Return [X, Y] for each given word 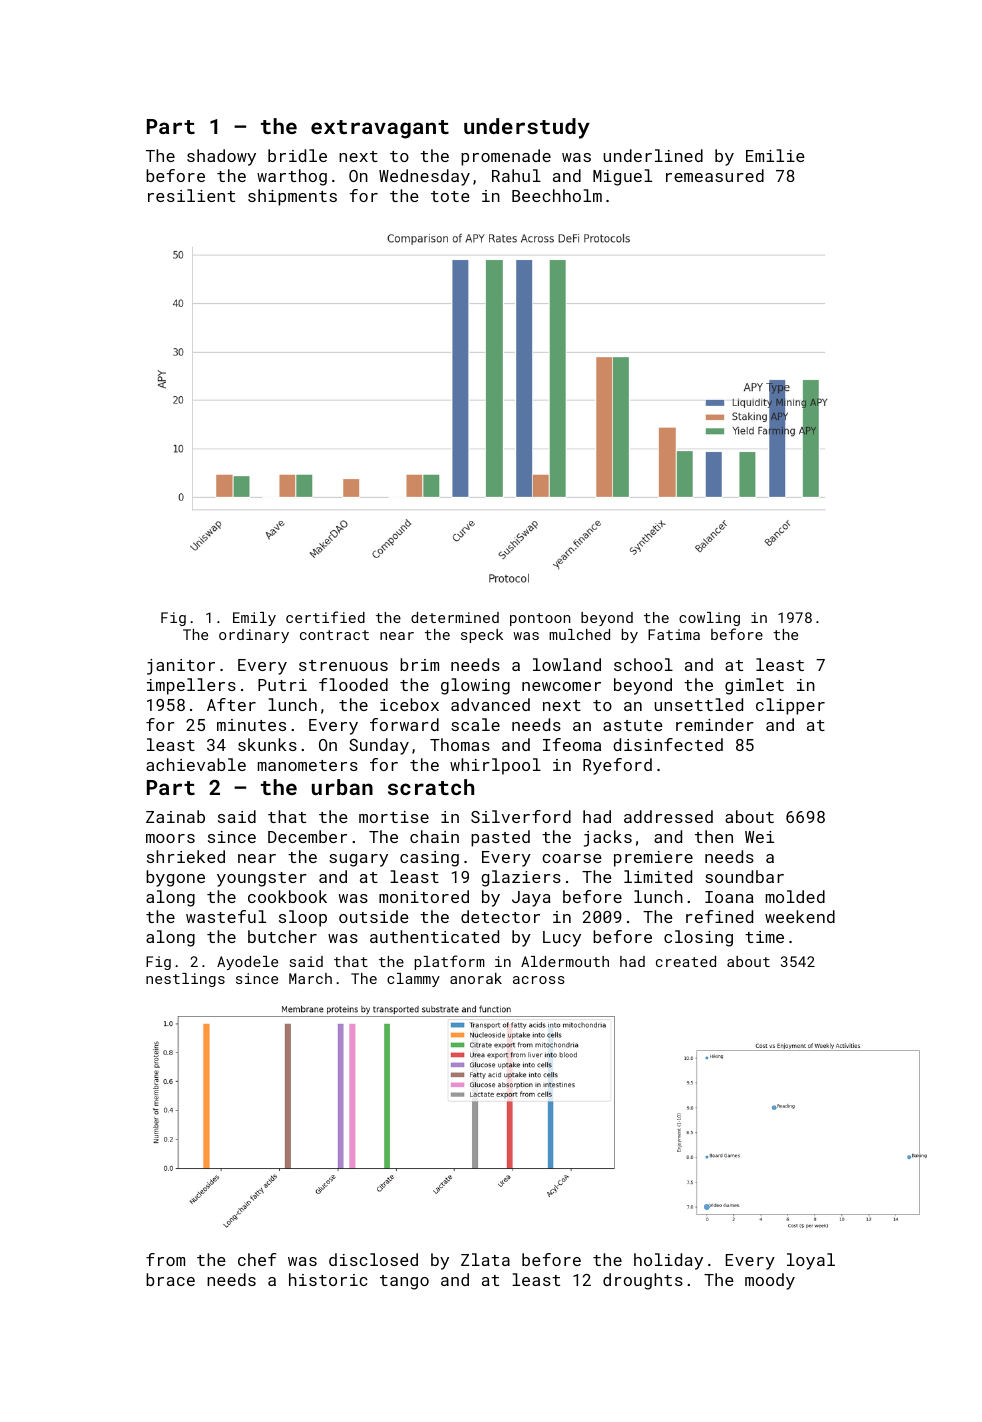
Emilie [775, 155]
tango [404, 1282]
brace [170, 1279]
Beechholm [557, 195]
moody [770, 1281]
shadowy [221, 157]
